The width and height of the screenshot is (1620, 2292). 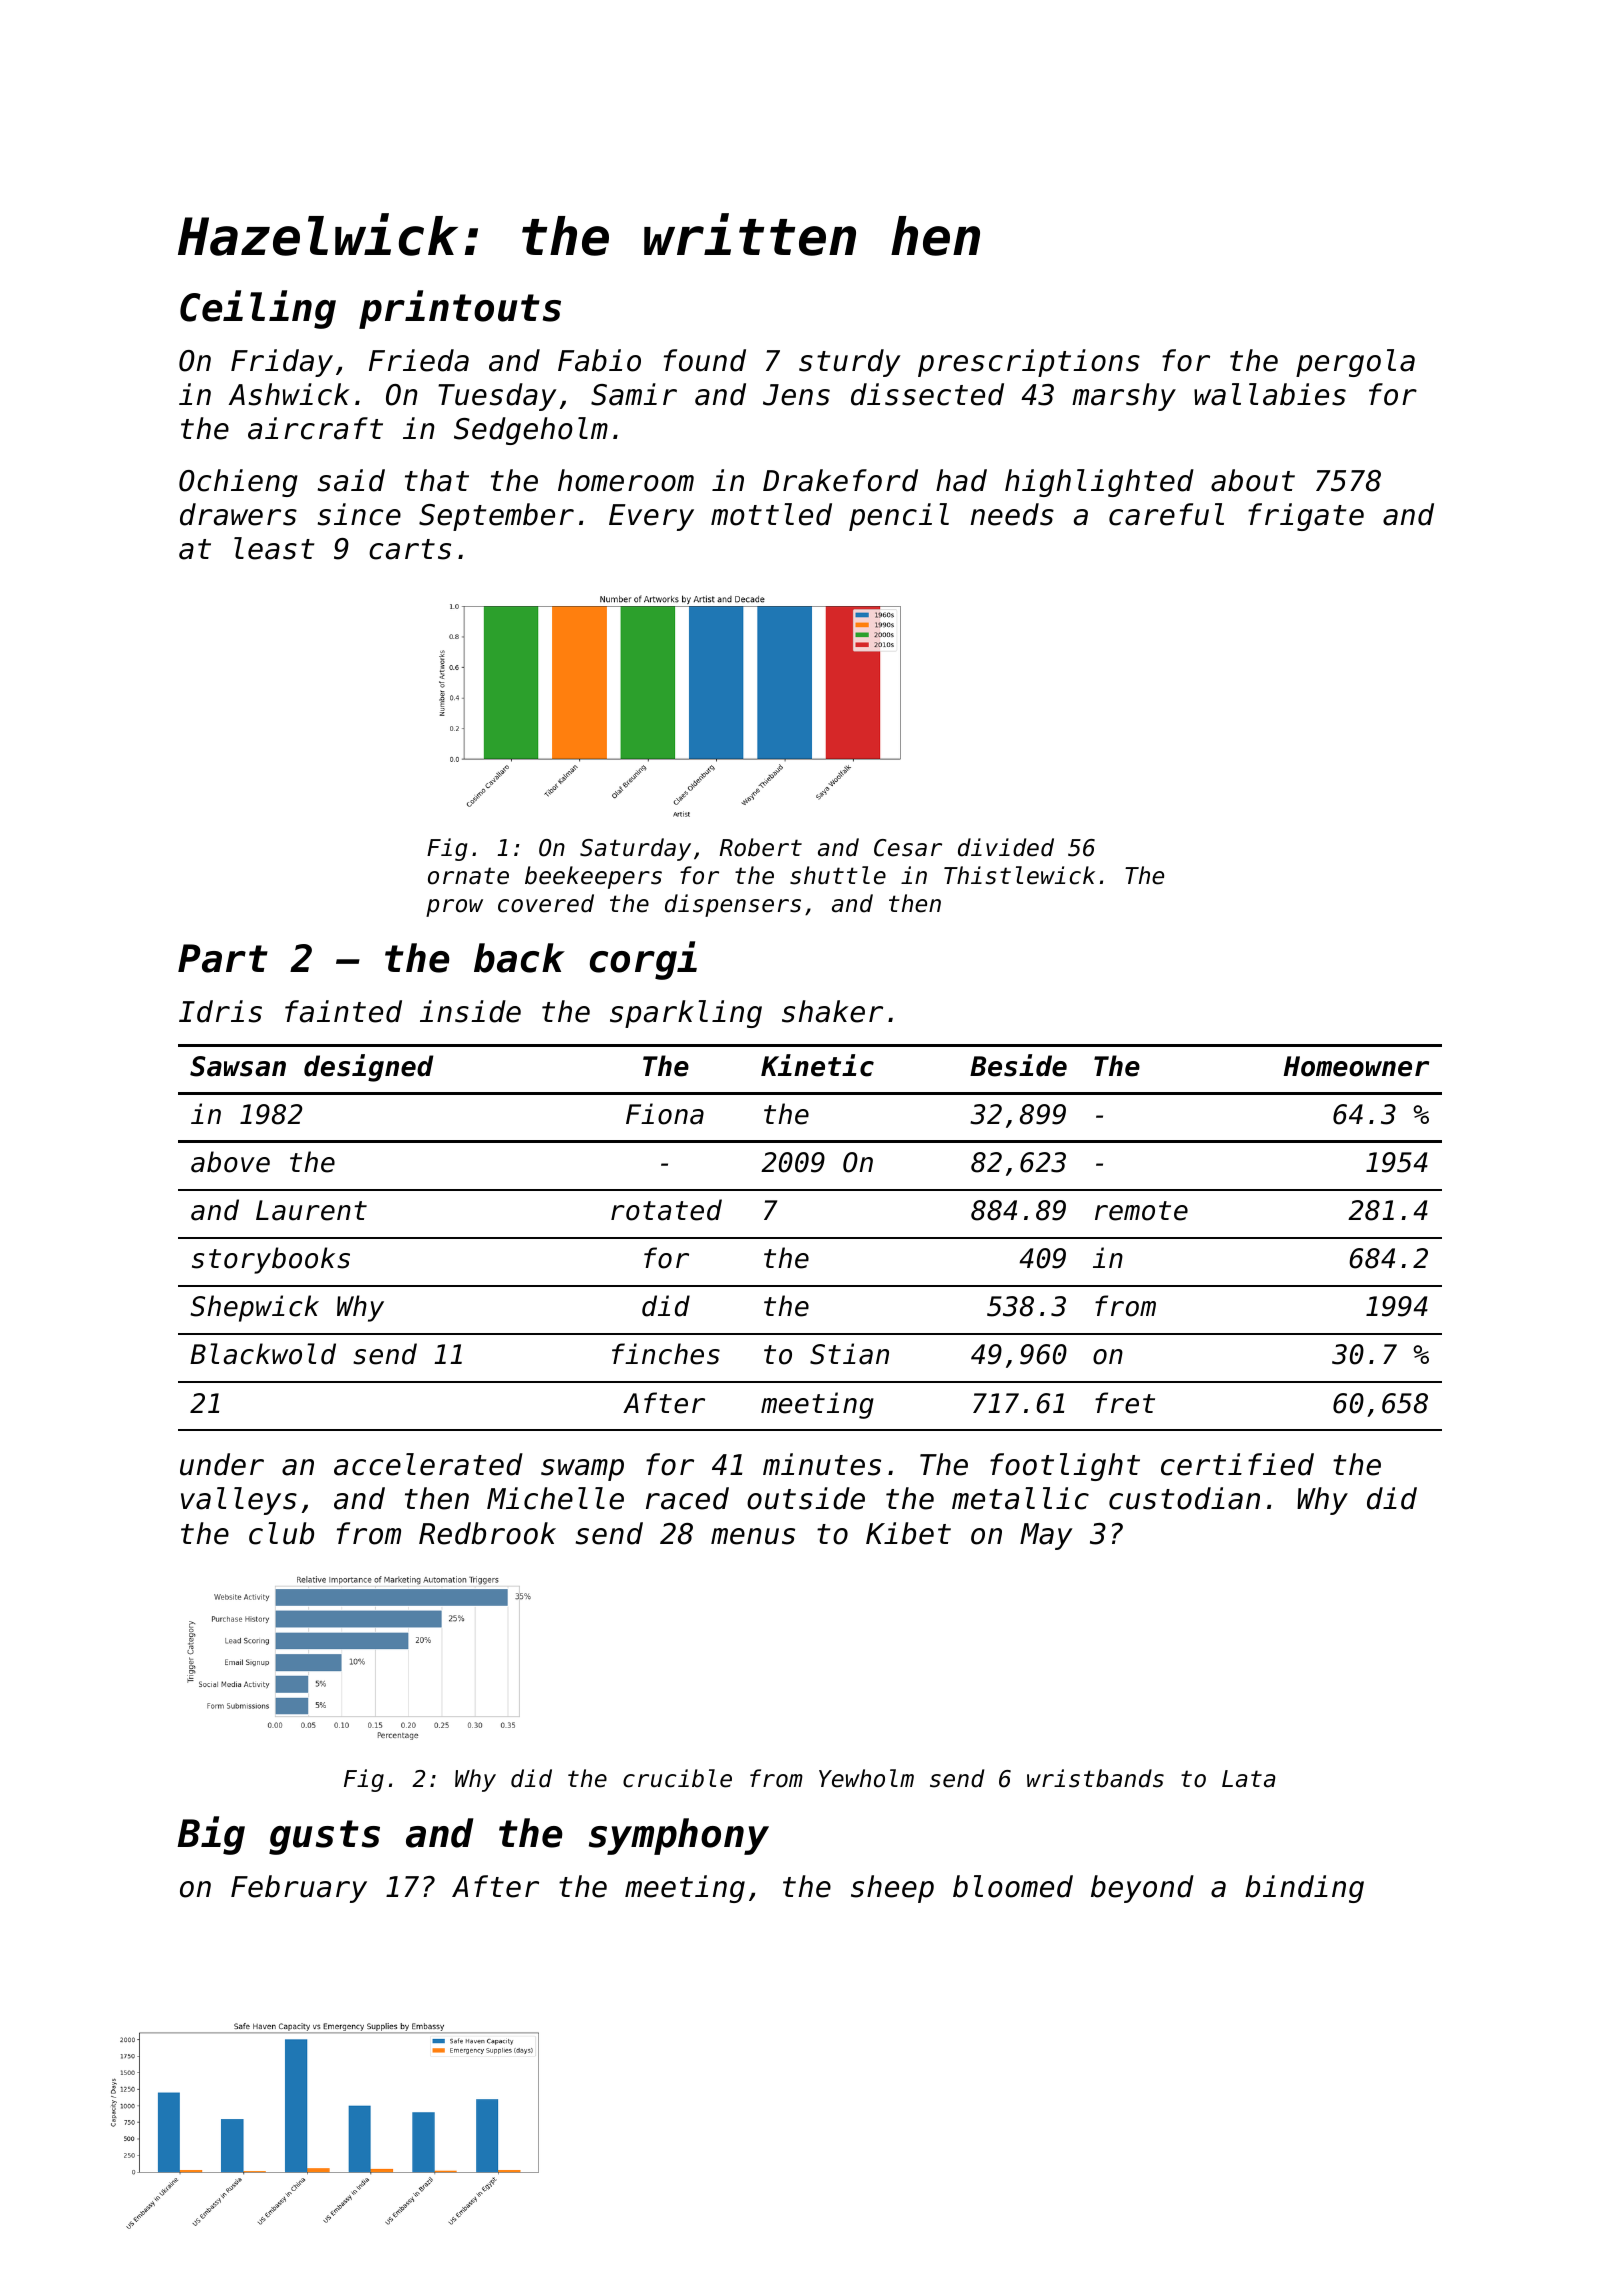 I want to click on found, so click(x=705, y=360).
